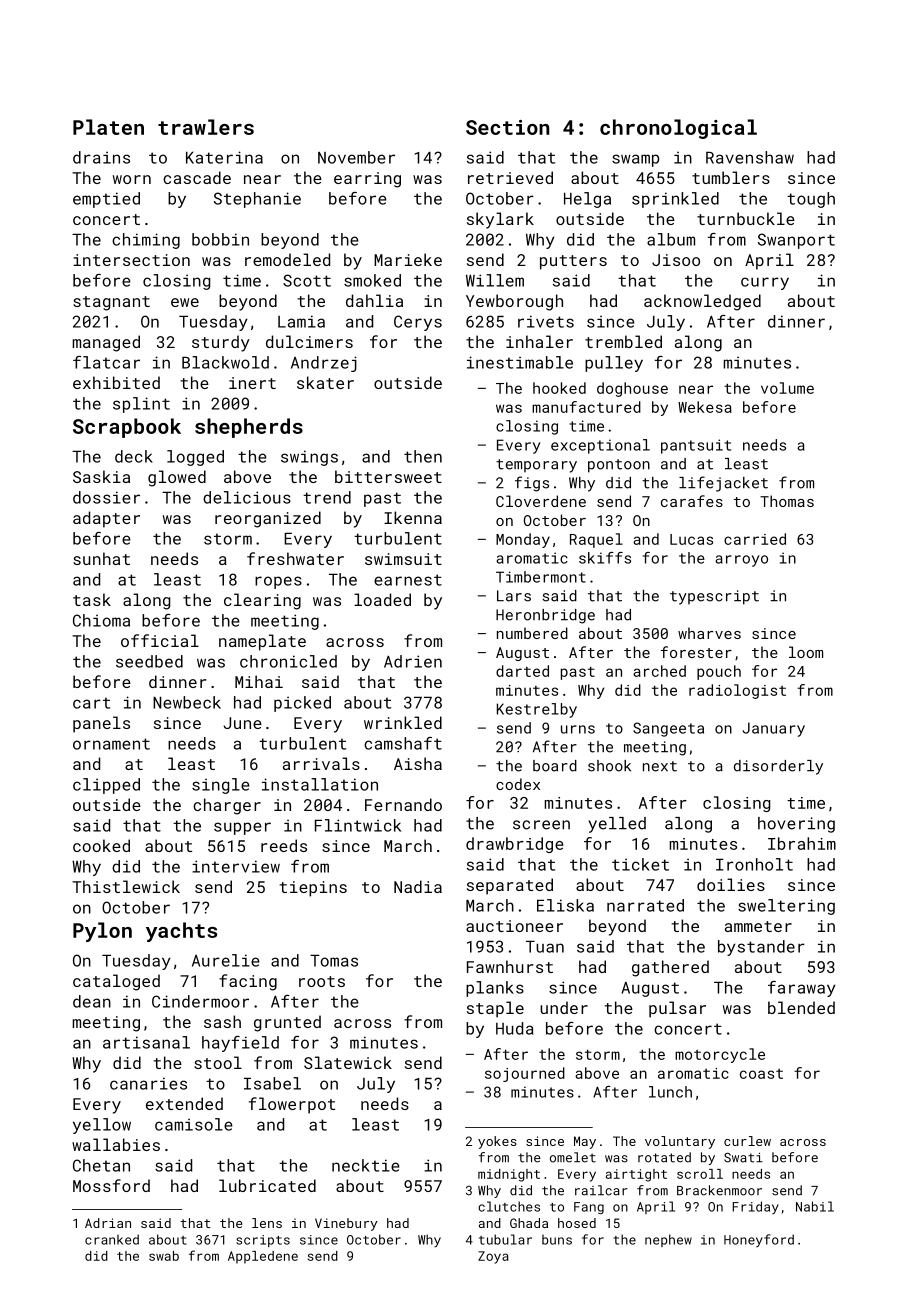 Image resolution: width=908 pixels, height=1316 pixels. What do you see at coordinates (197, 177) in the image?
I see `cascade` at bounding box center [197, 177].
